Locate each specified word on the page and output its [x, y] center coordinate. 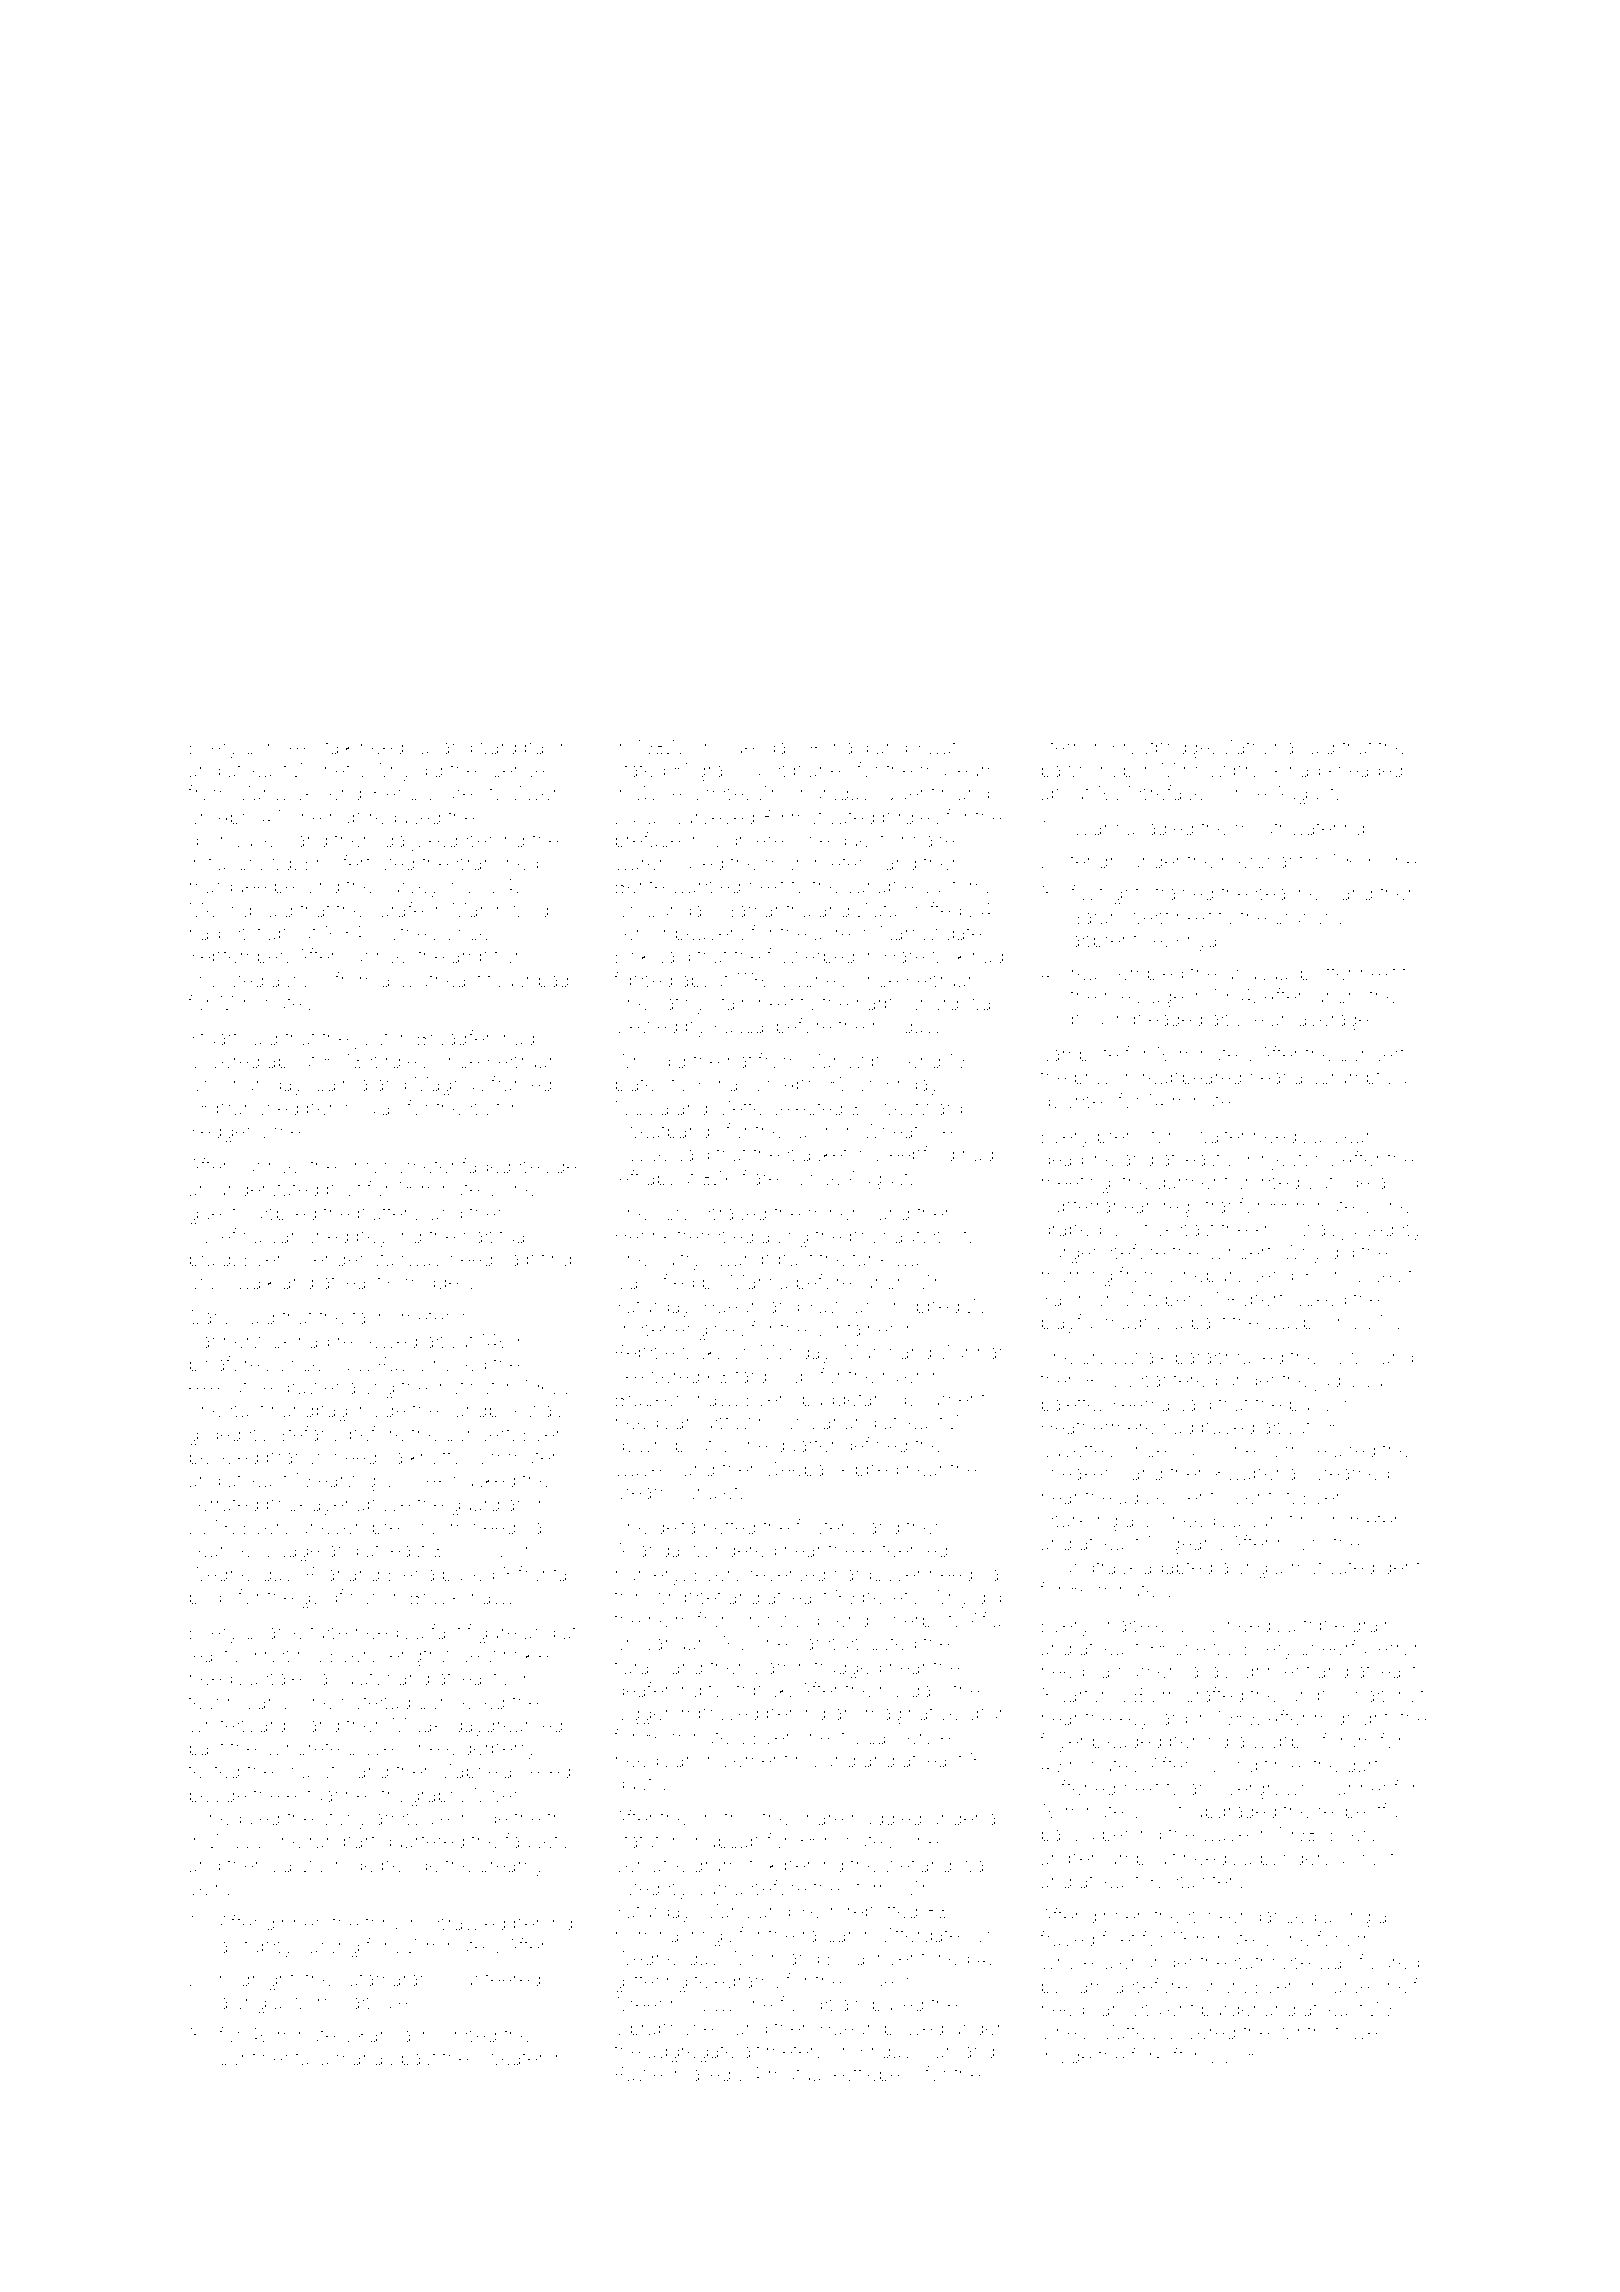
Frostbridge [1161, 749]
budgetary [846, 1401]
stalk [334, 747]
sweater [510, 2058]
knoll [1274, 1229]
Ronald [839, 746]
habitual [496, 1236]
